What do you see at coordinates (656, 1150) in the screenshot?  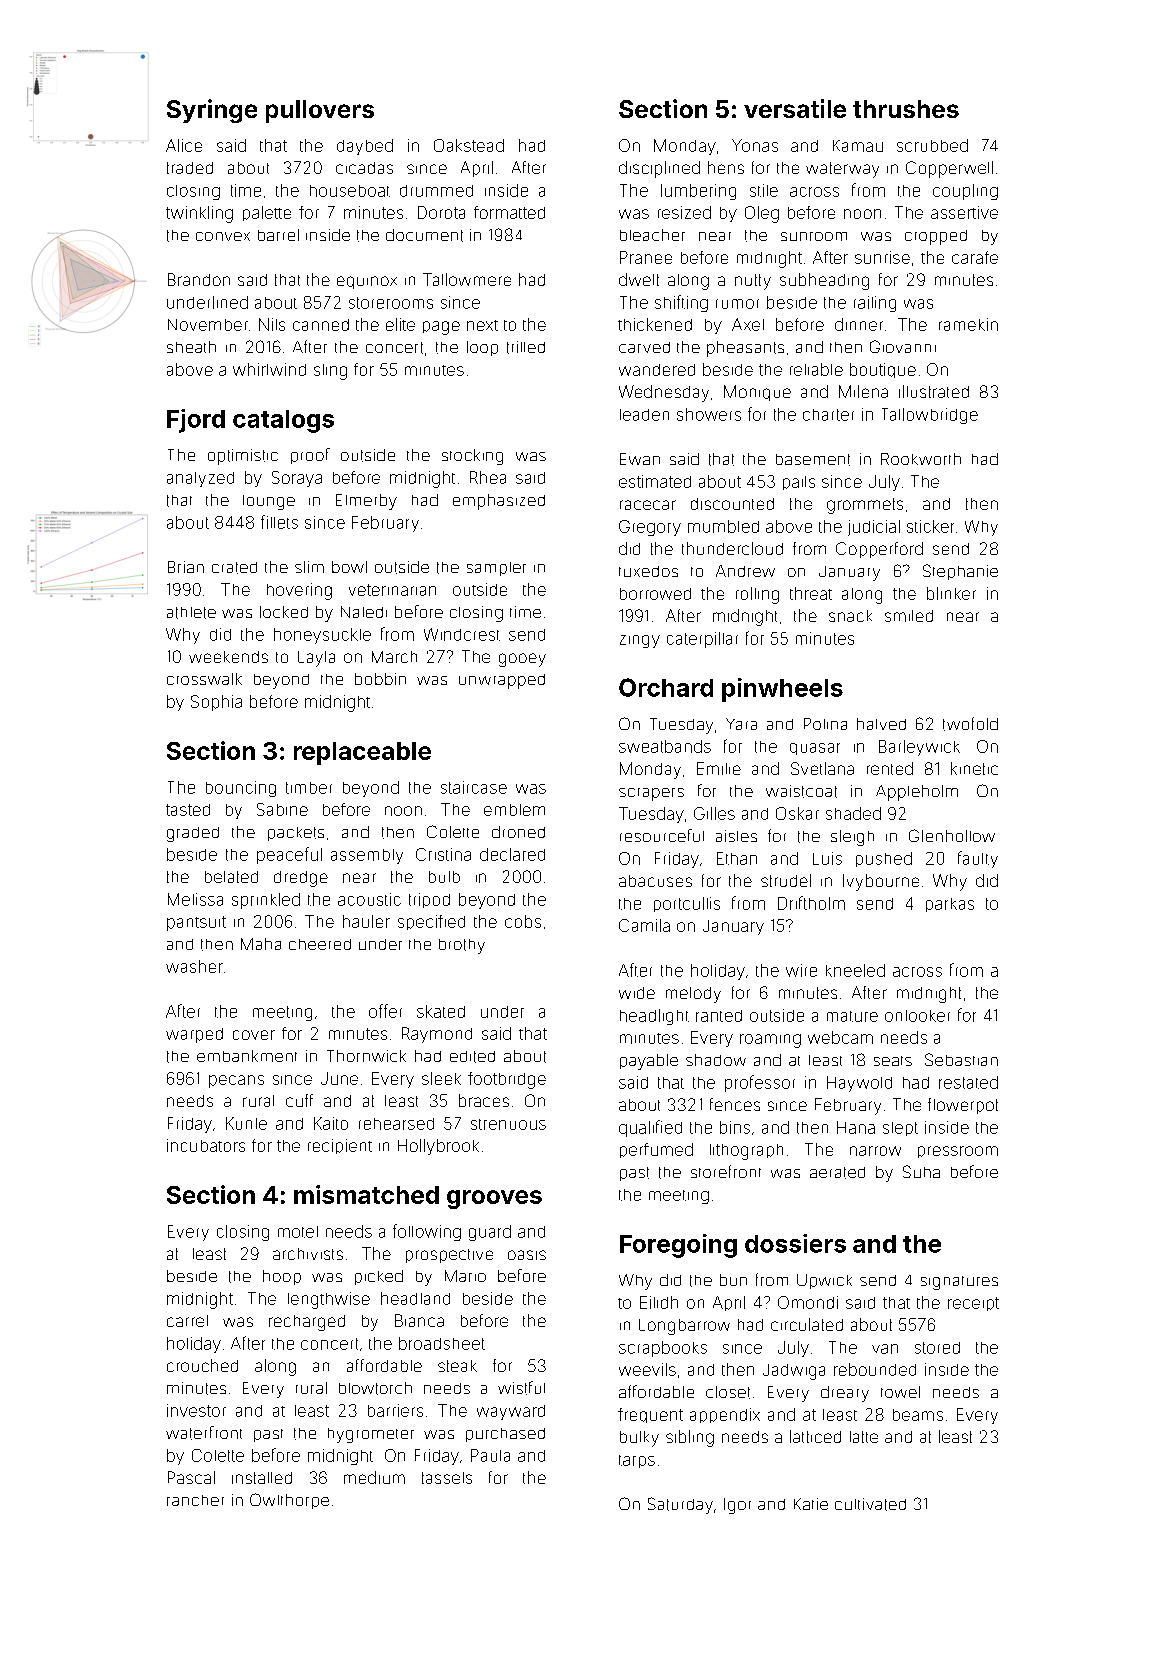 I see `perfumed` at bounding box center [656, 1150].
